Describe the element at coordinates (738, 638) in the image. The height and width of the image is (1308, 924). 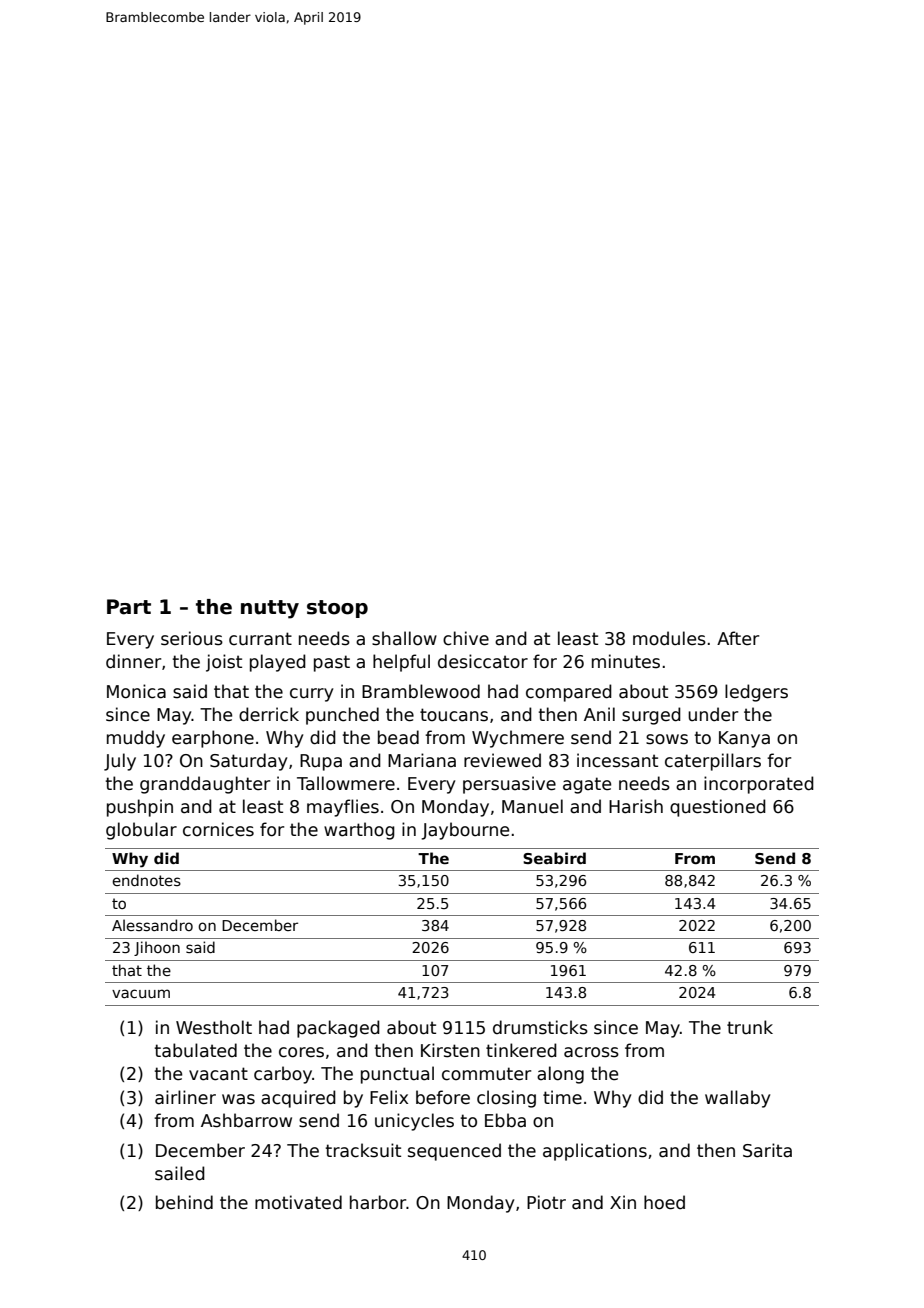
I see `After` at that location.
